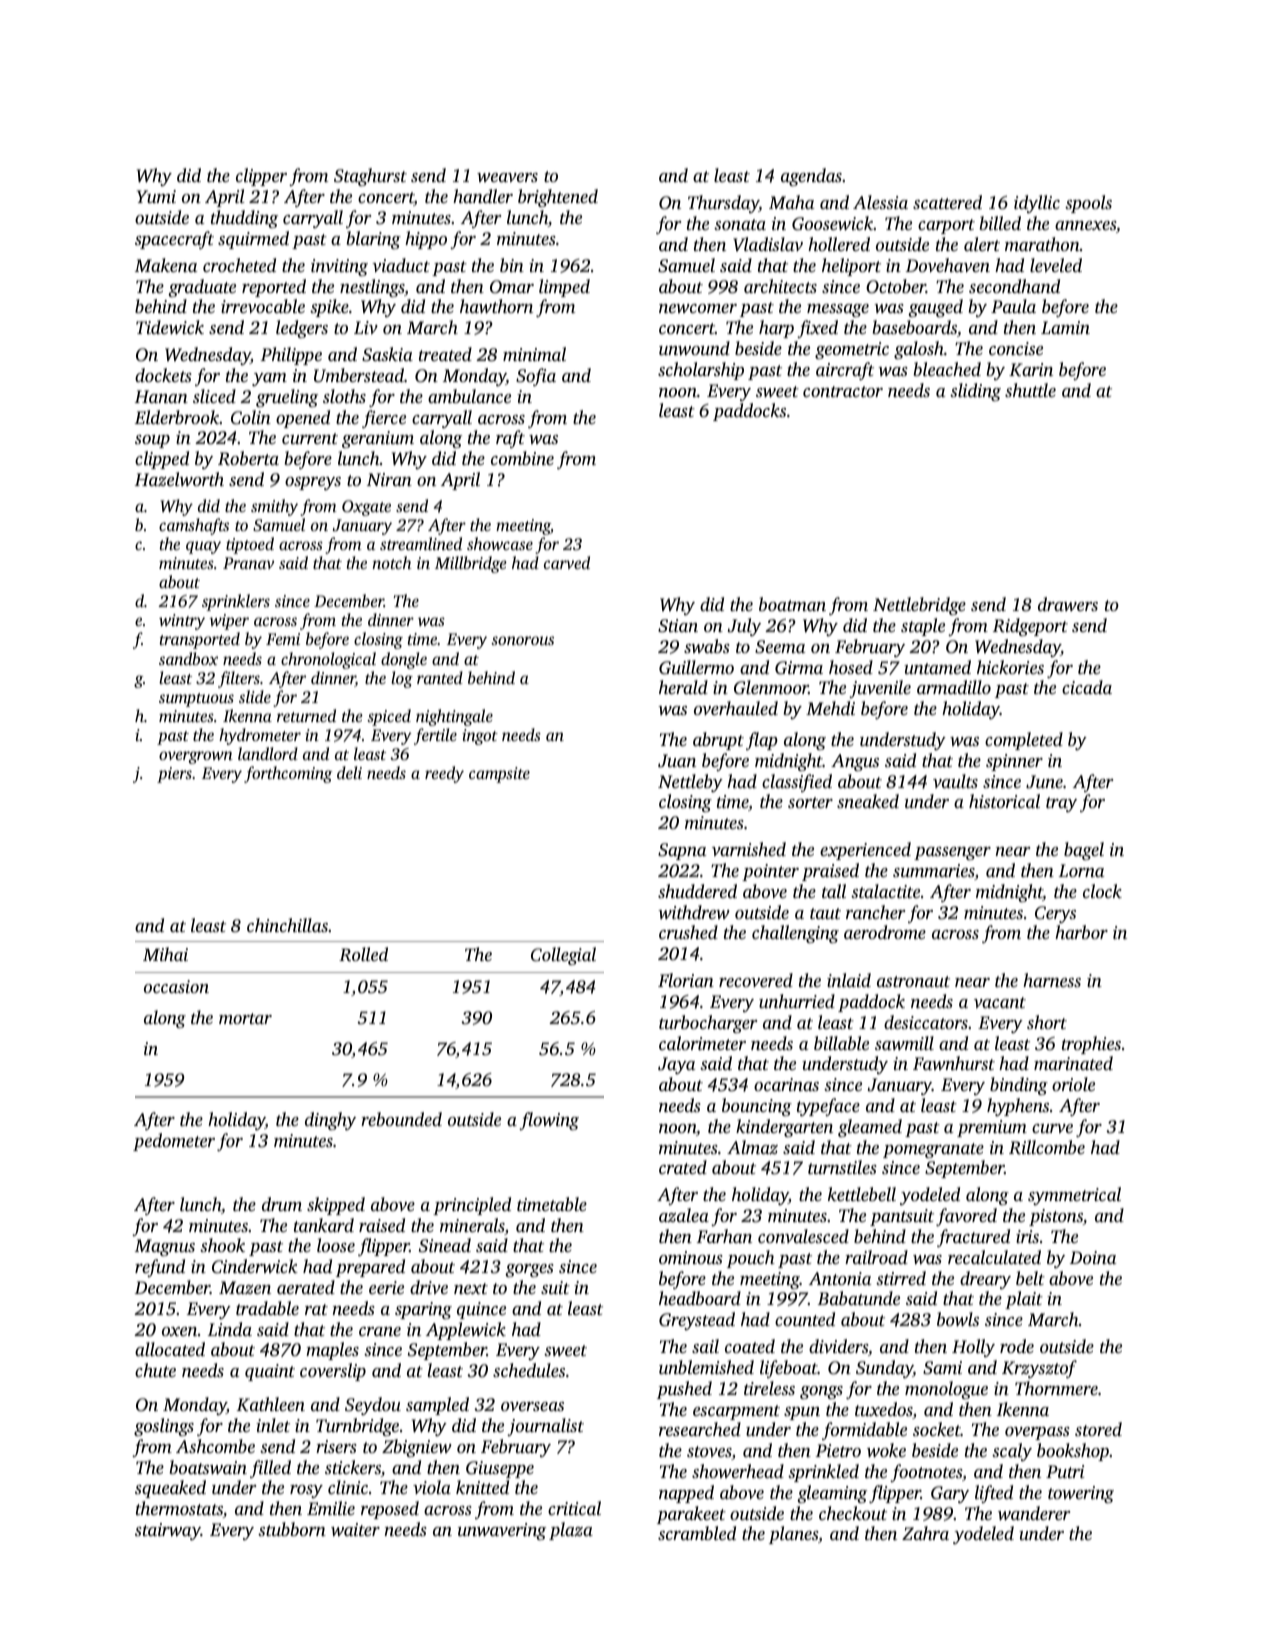 Image resolution: width=1263 pixels, height=1634 pixels. I want to click on forthcoming, so click(288, 774).
